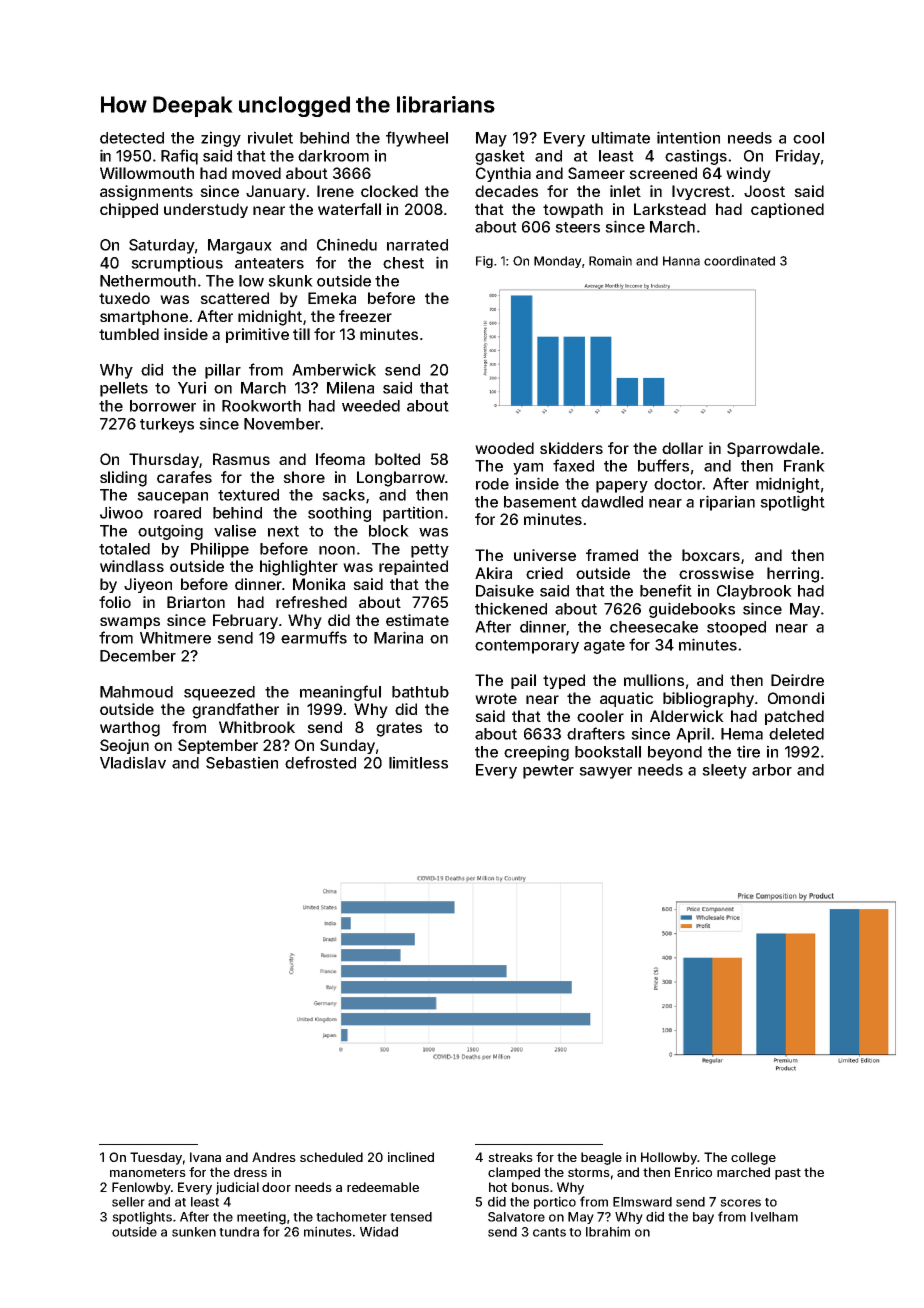  Describe the element at coordinates (753, 1158) in the image. I see `college` at that location.
